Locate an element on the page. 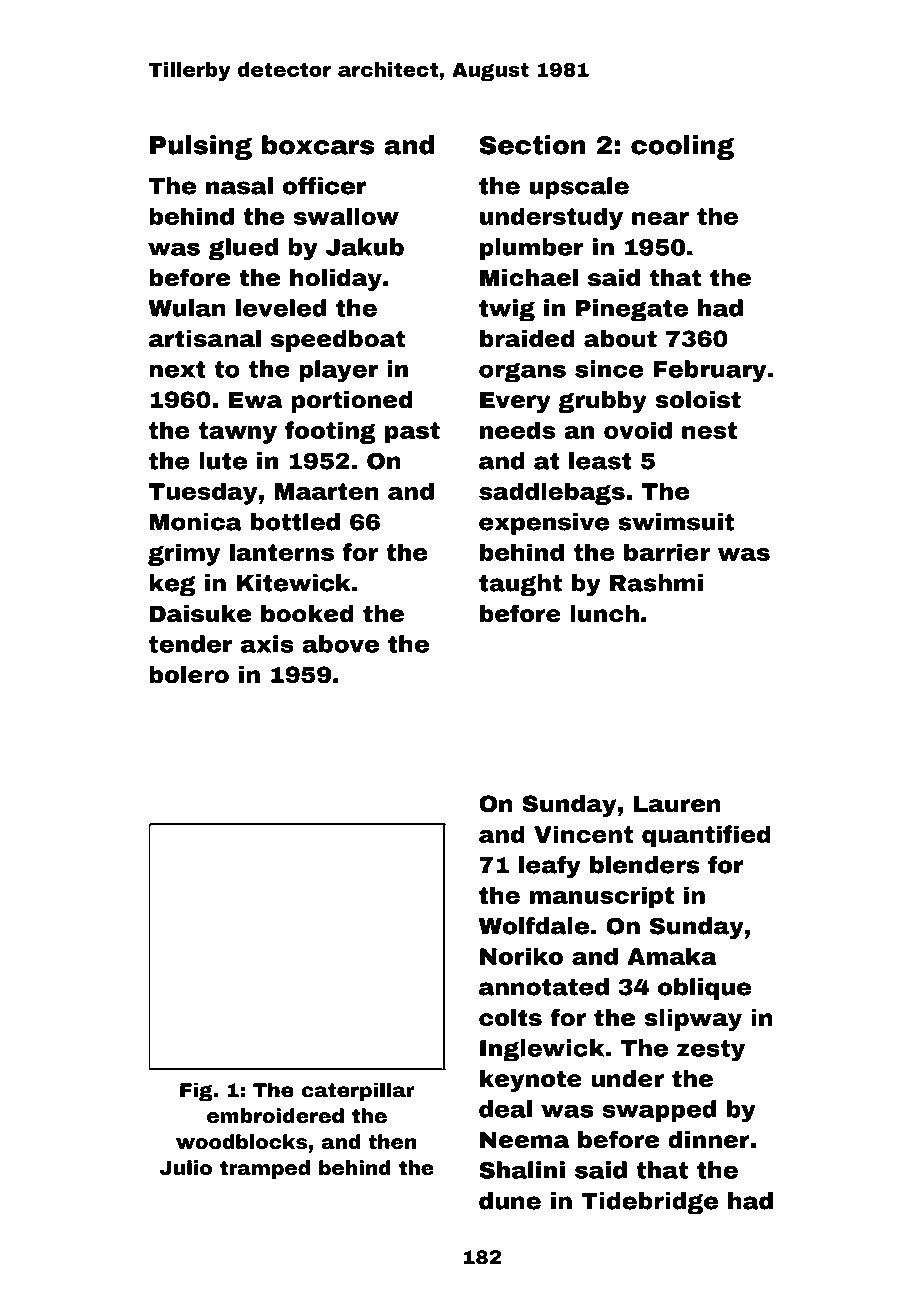 This image has width=924, height=1311. Pulsing is located at coordinates (201, 147).
